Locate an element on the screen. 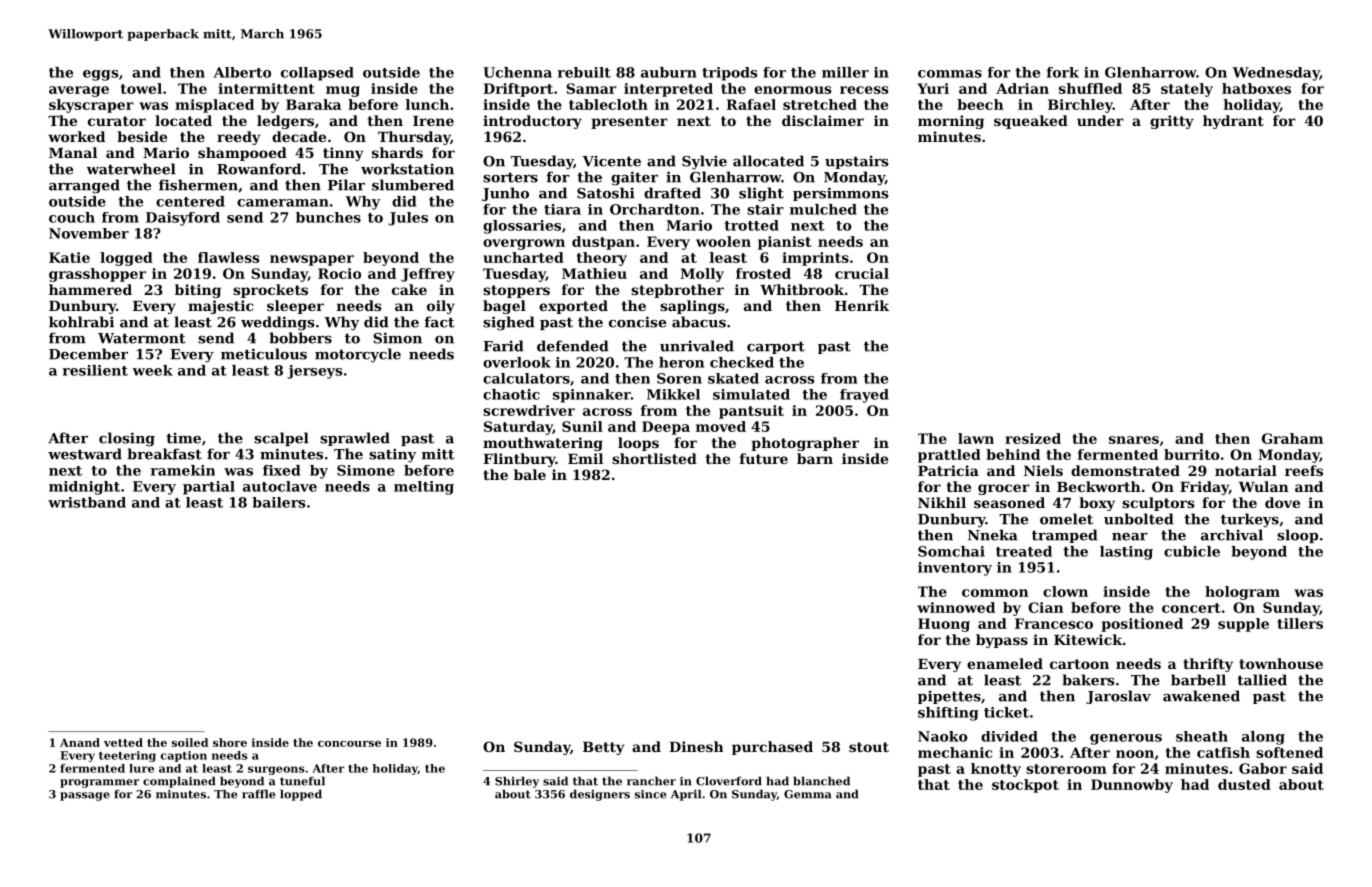 Image resolution: width=1372 pixels, height=887 pixels. fork is located at coordinates (1063, 72).
